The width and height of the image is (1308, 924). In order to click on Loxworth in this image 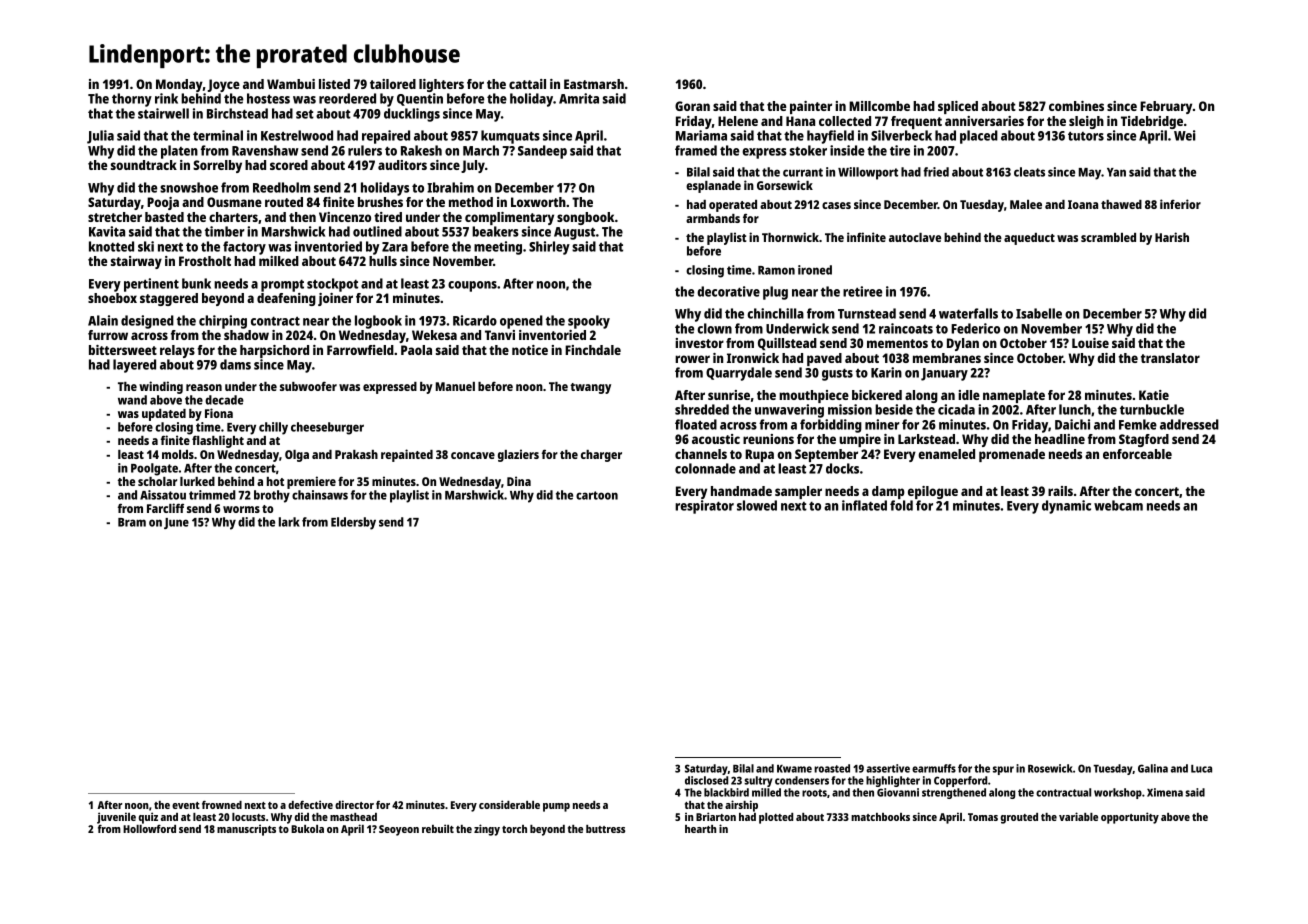, I will do `click(538, 202)`.
